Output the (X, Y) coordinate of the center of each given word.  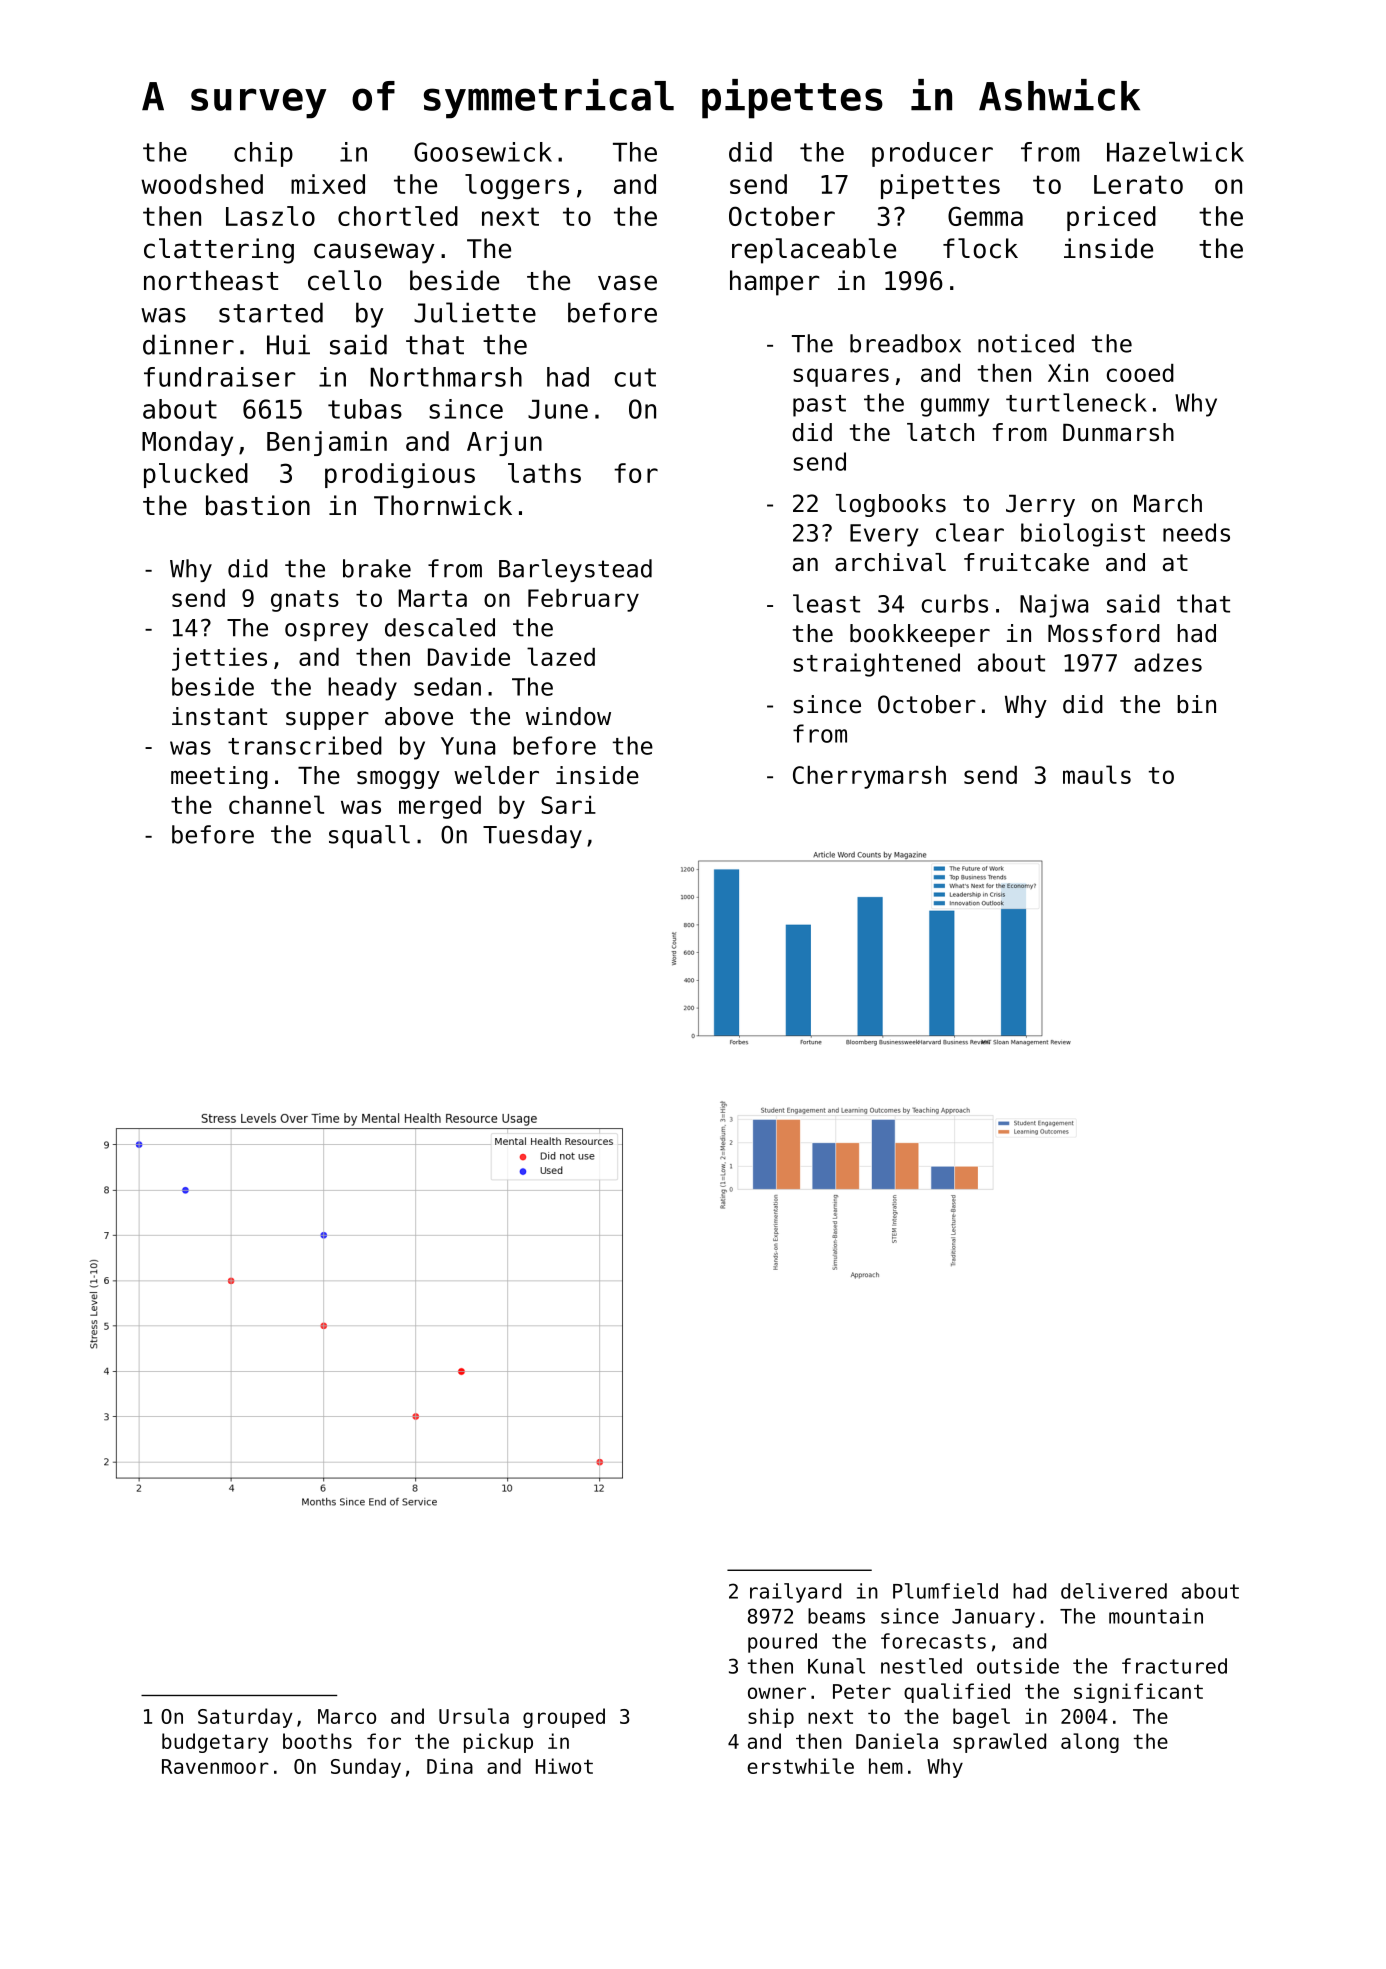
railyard (795, 1593)
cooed (1140, 373)
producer (932, 154)
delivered (1114, 1591)
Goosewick (483, 152)
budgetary (215, 1743)
